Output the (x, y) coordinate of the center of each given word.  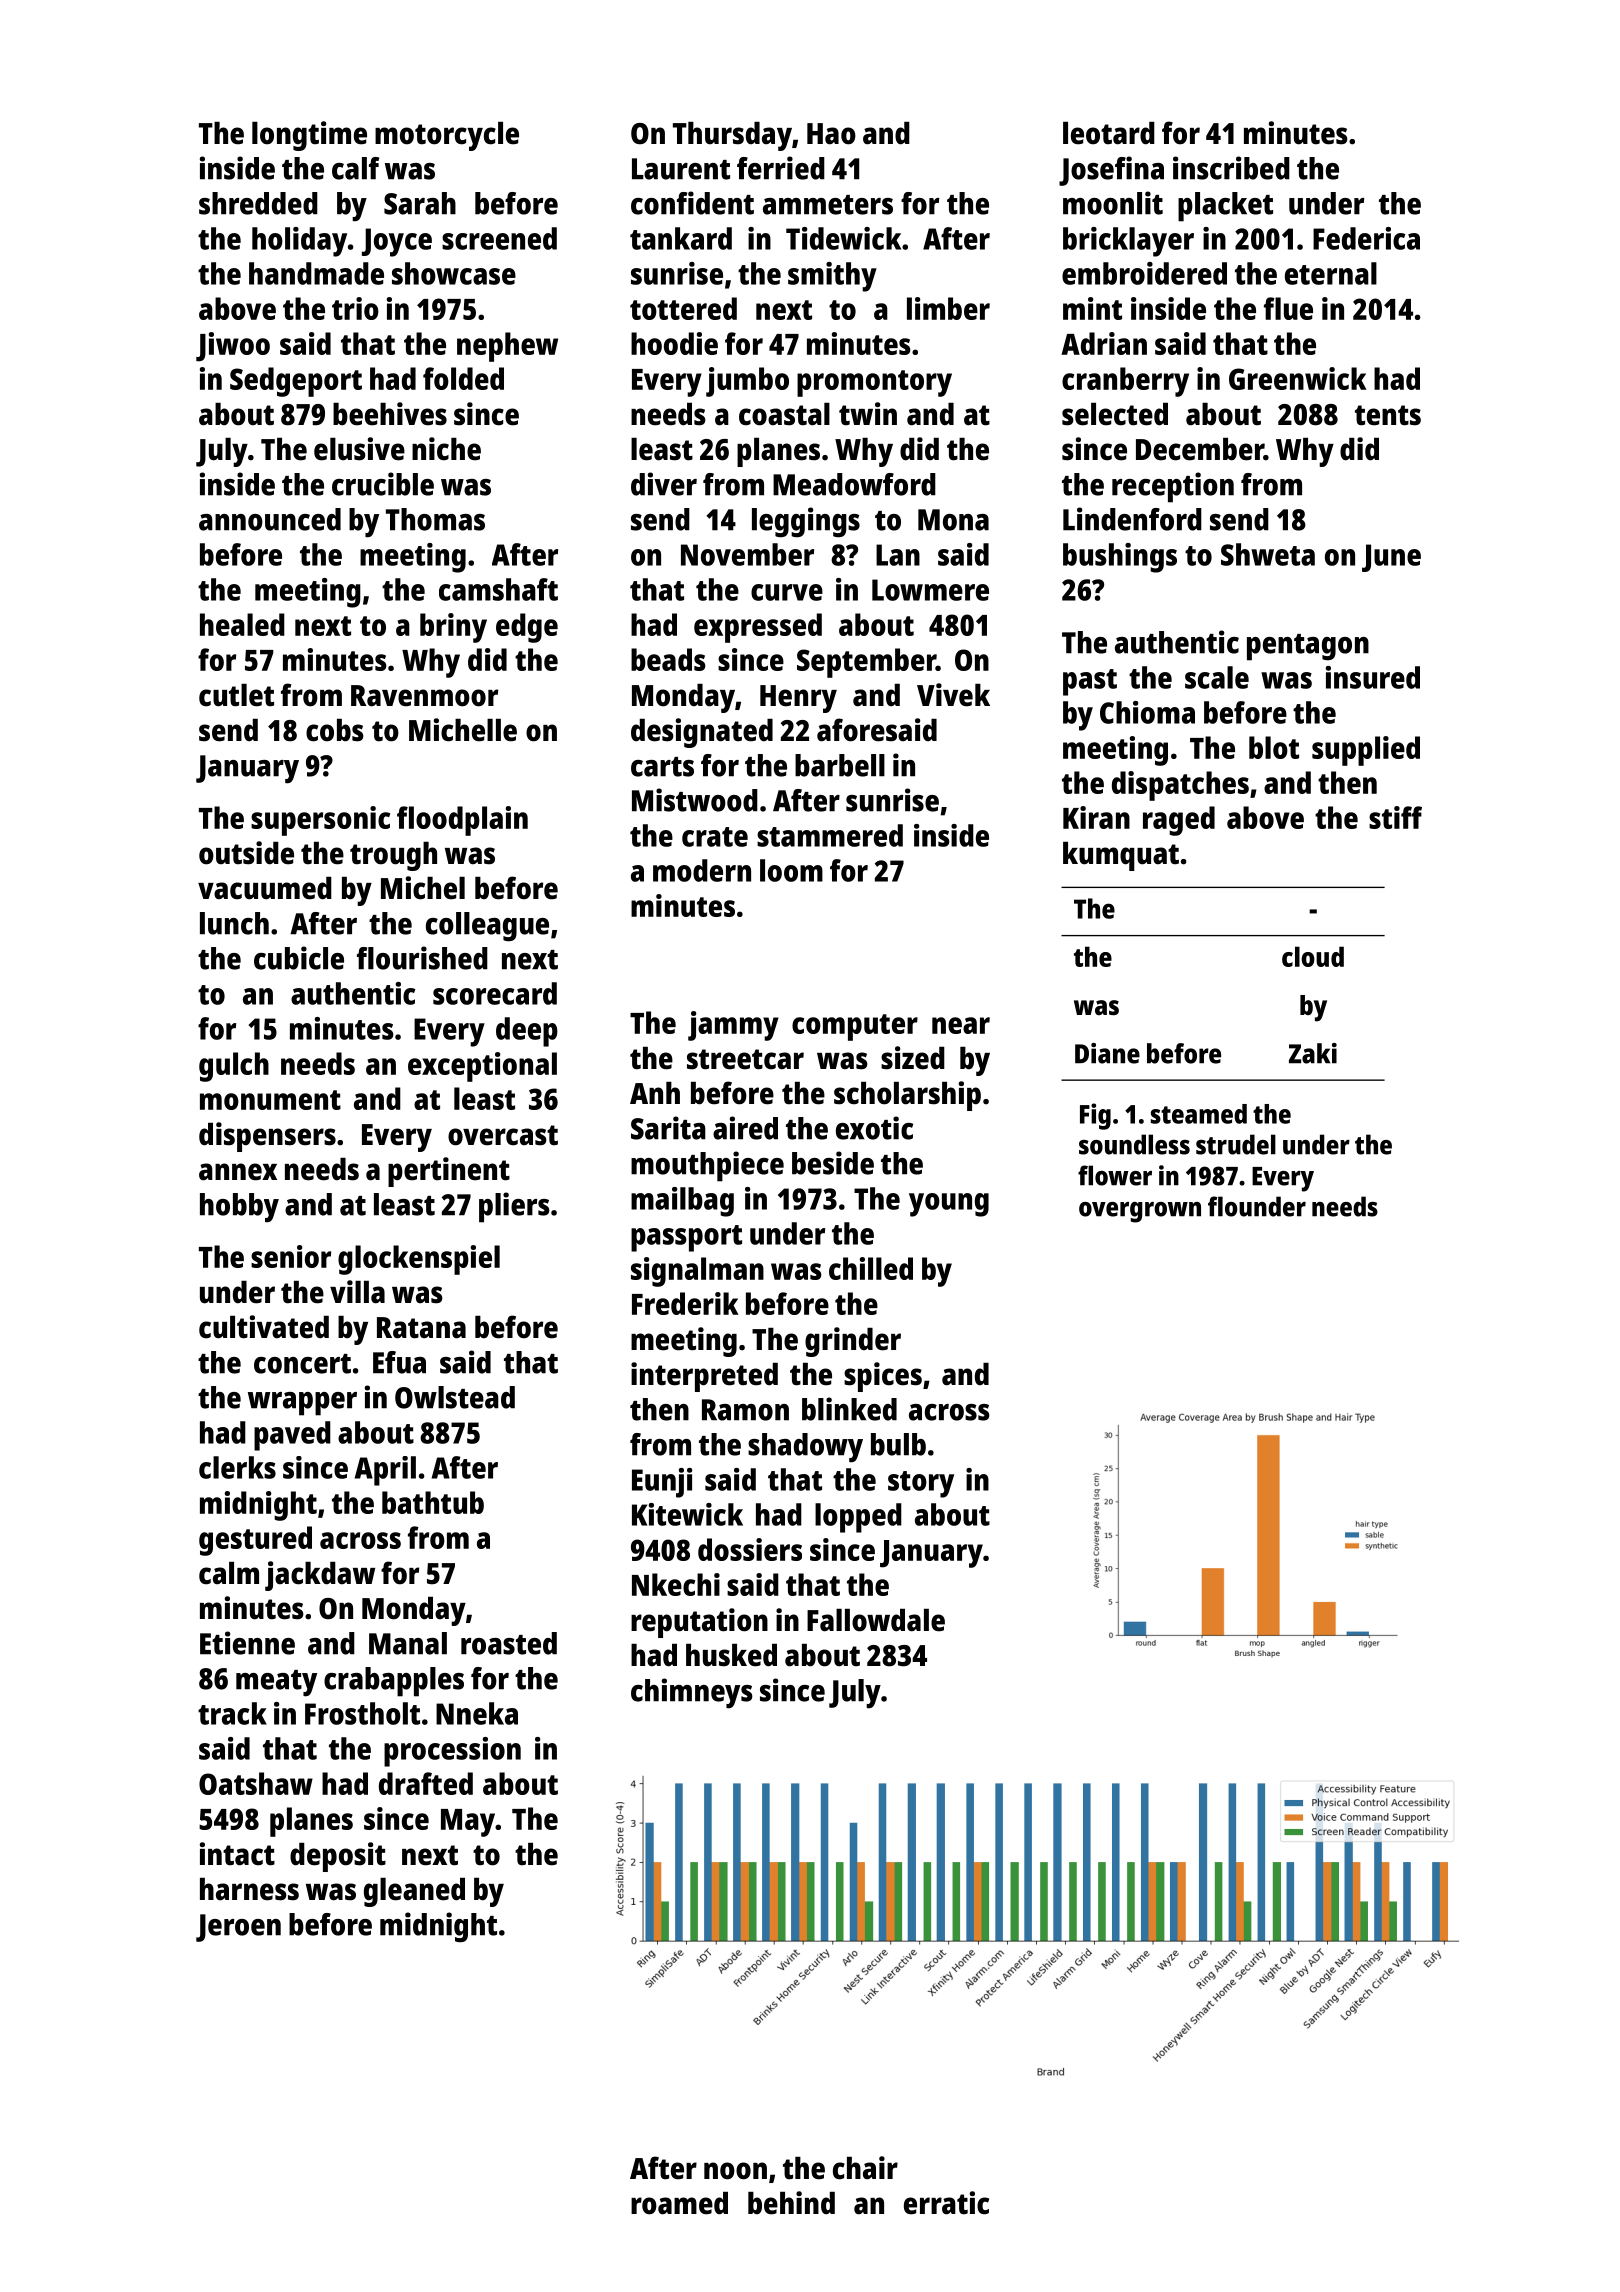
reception (1173, 487)
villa (357, 1292)
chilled (871, 1268)
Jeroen (238, 1928)
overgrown (1140, 1212)
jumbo (747, 382)
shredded (258, 203)
